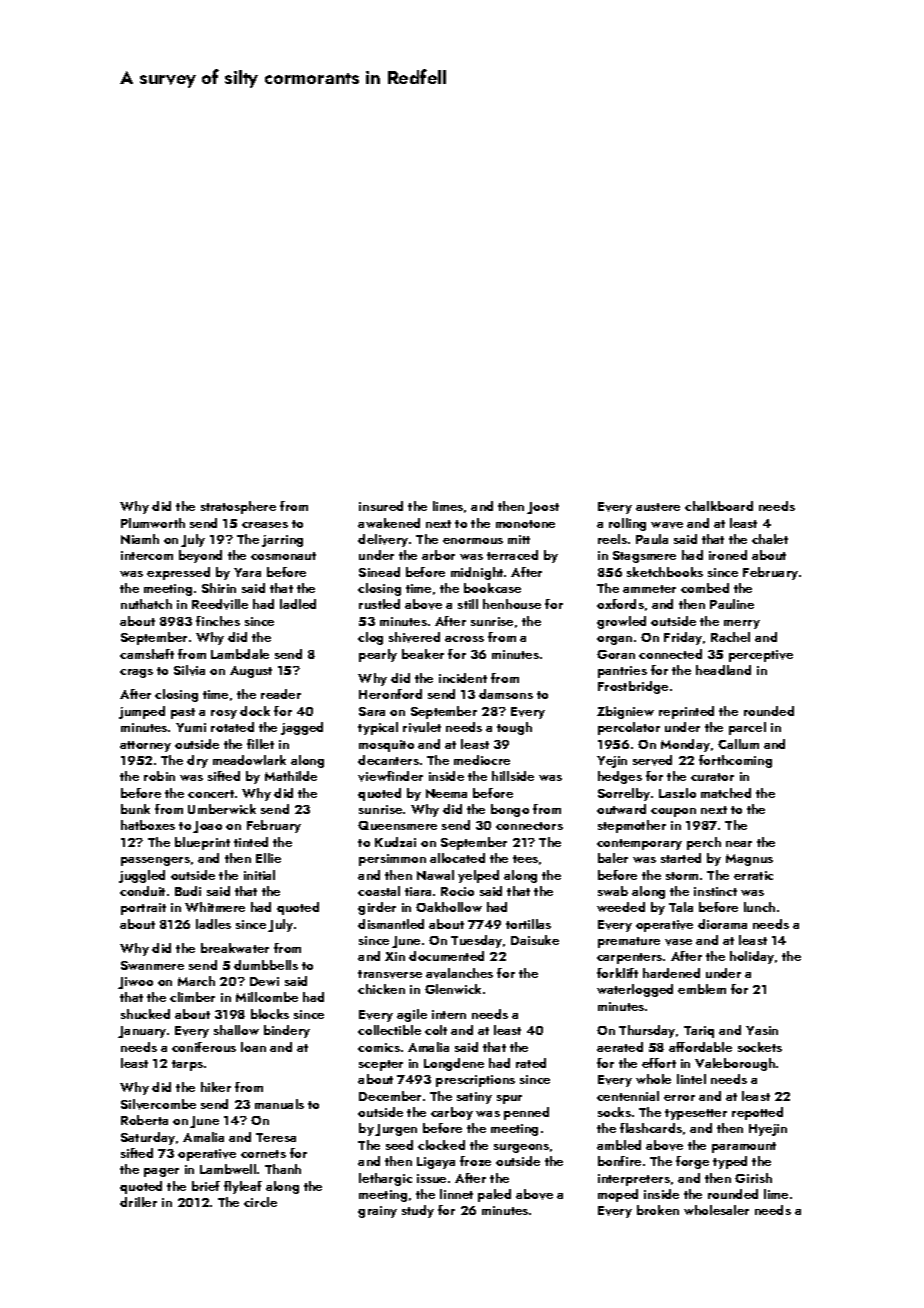 Image resolution: width=924 pixels, height=1308 pixels. Describe the element at coordinates (235, 948) in the screenshot. I see `breakwater` at that location.
